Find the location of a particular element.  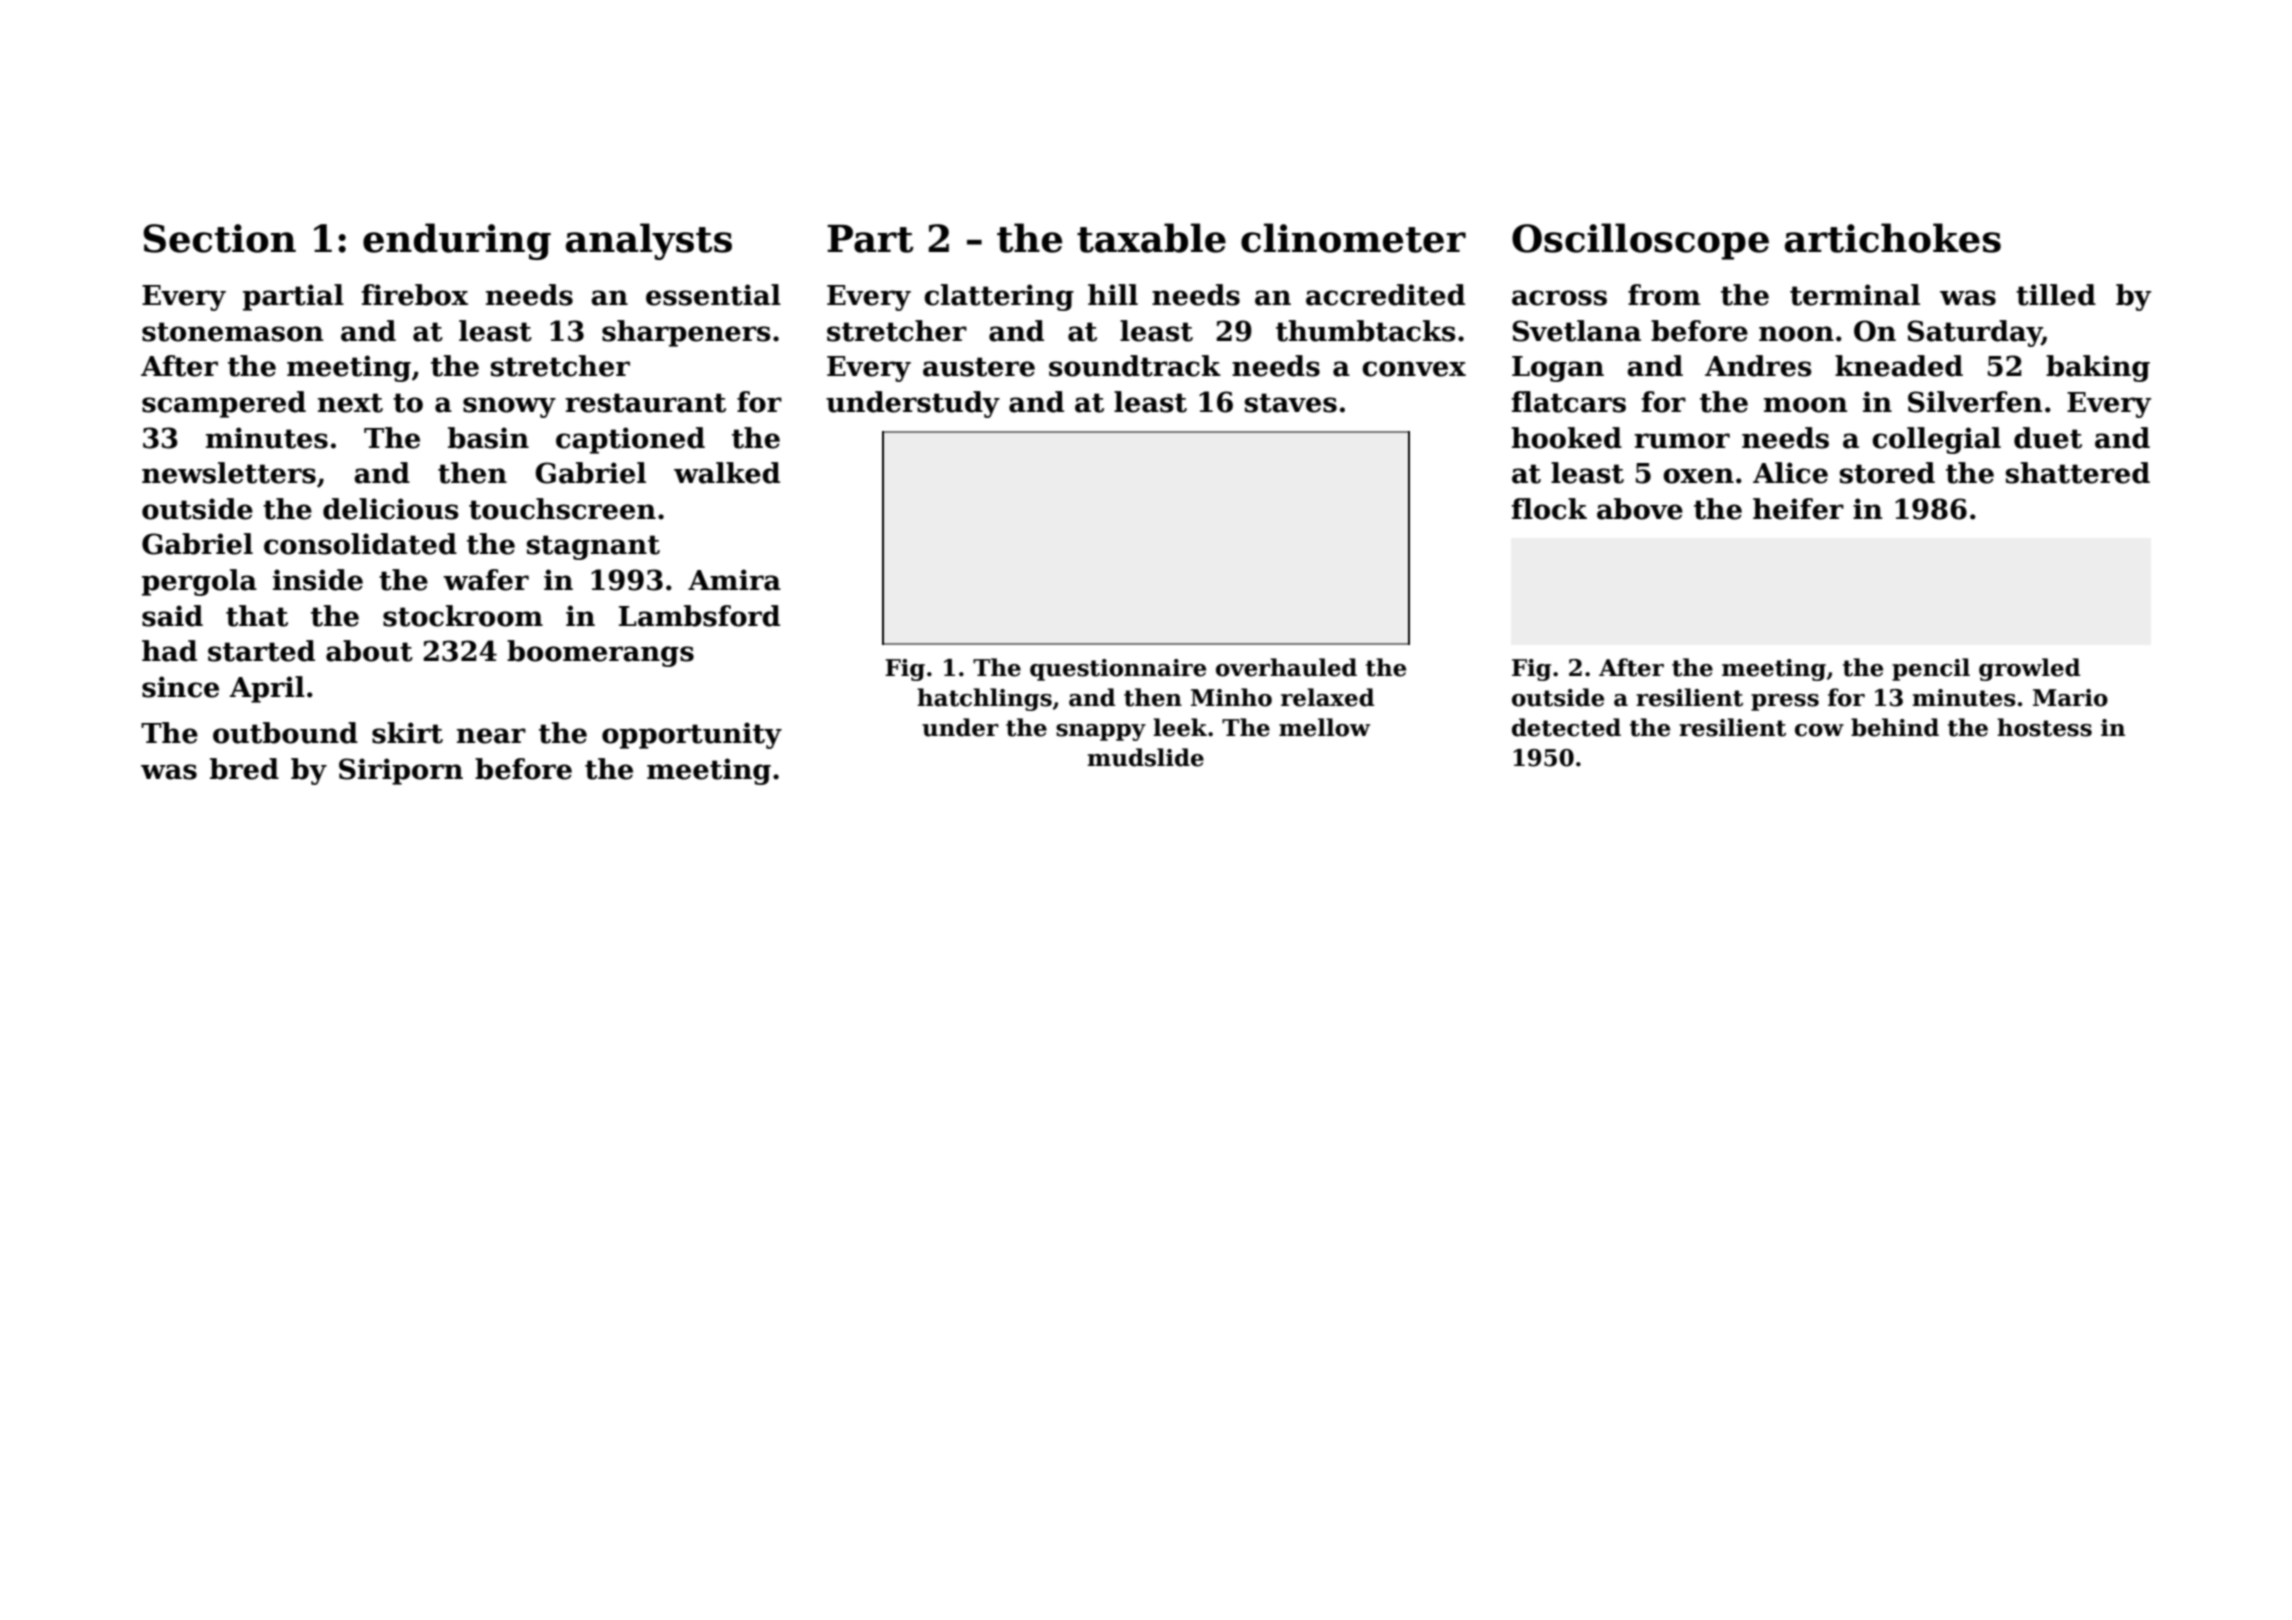

firebox is located at coordinates (415, 295).
